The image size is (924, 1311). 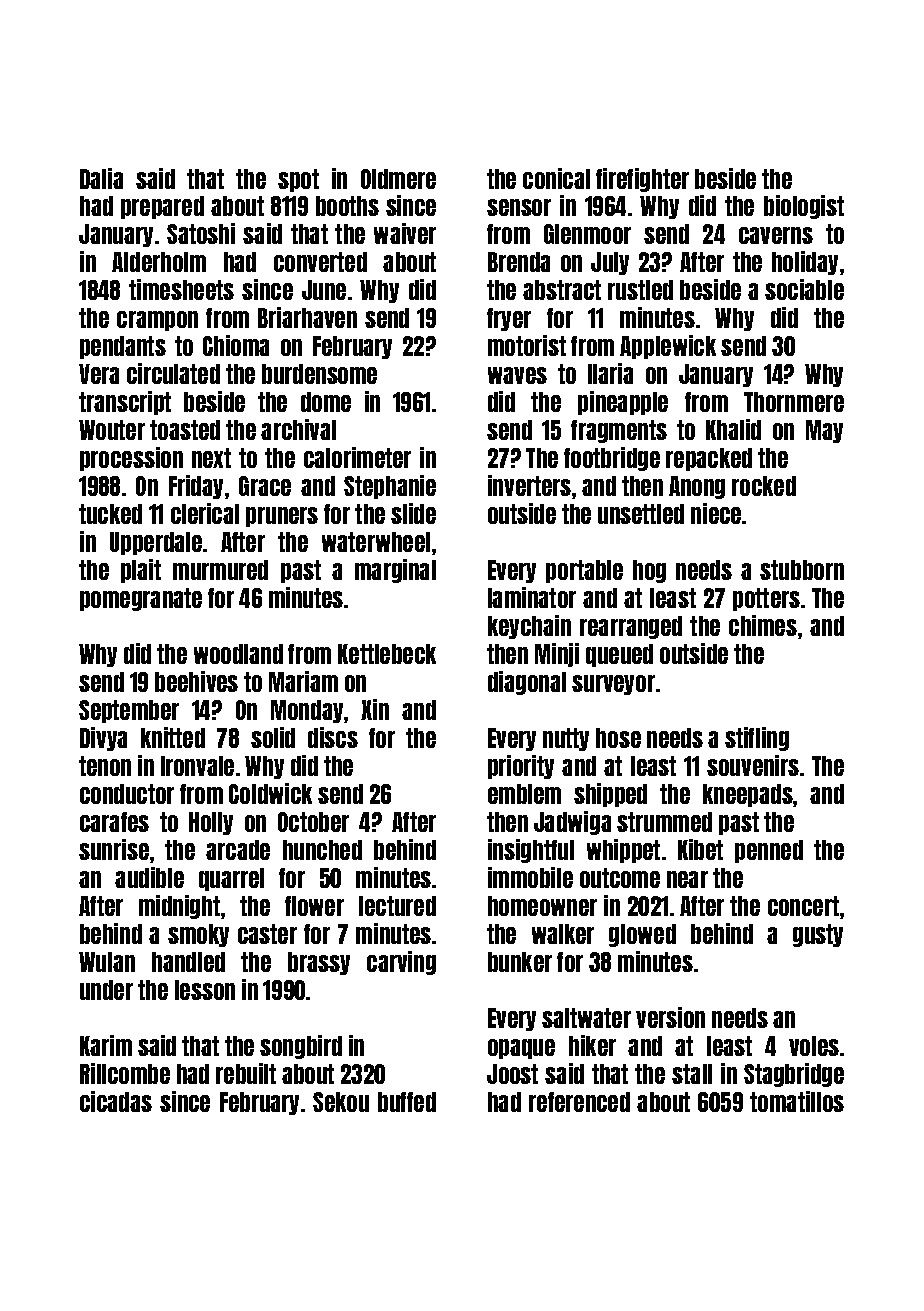 What do you see at coordinates (101, 178) in the screenshot?
I see `Dalia` at bounding box center [101, 178].
